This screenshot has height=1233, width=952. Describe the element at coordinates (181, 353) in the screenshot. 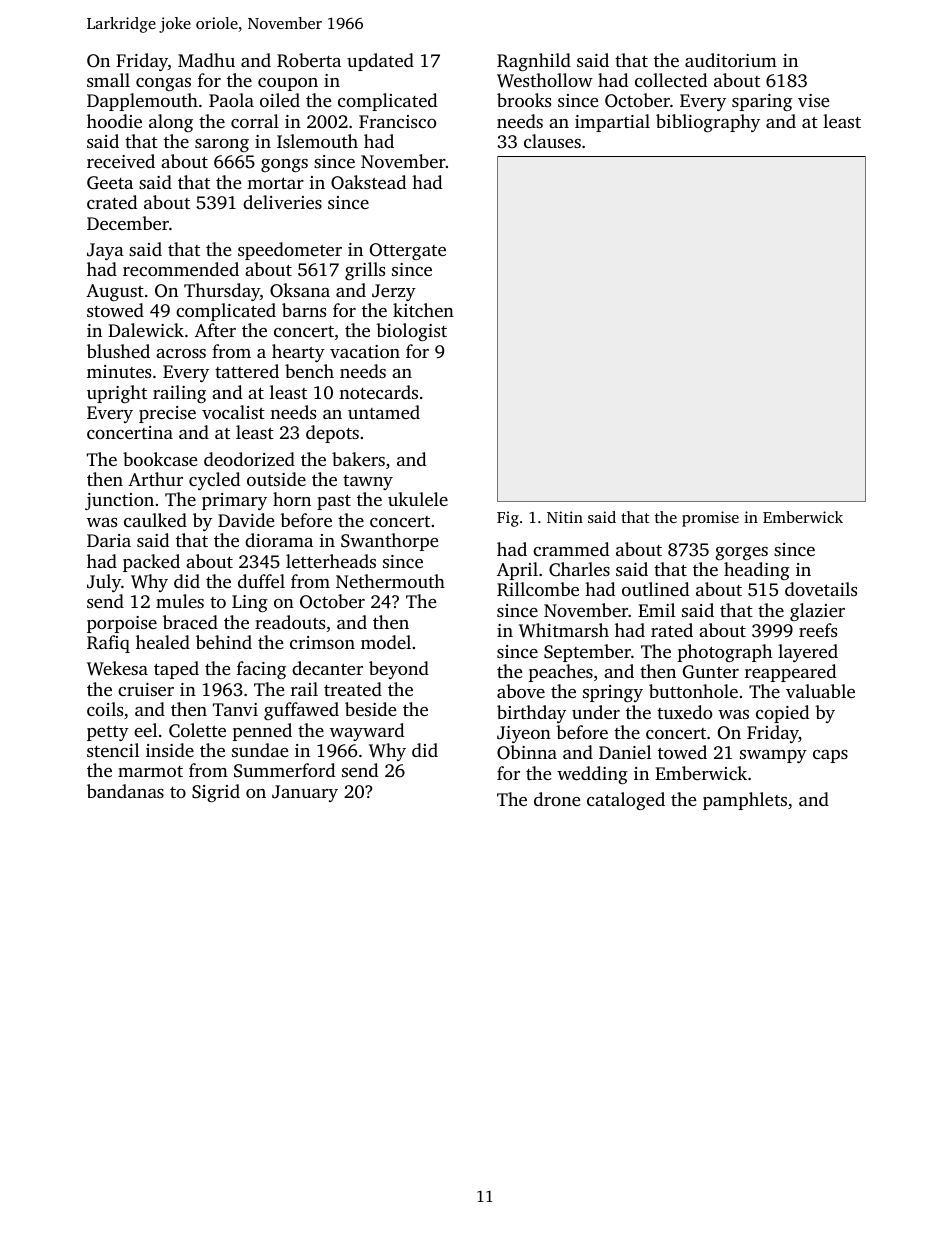

I see `across` at that location.
